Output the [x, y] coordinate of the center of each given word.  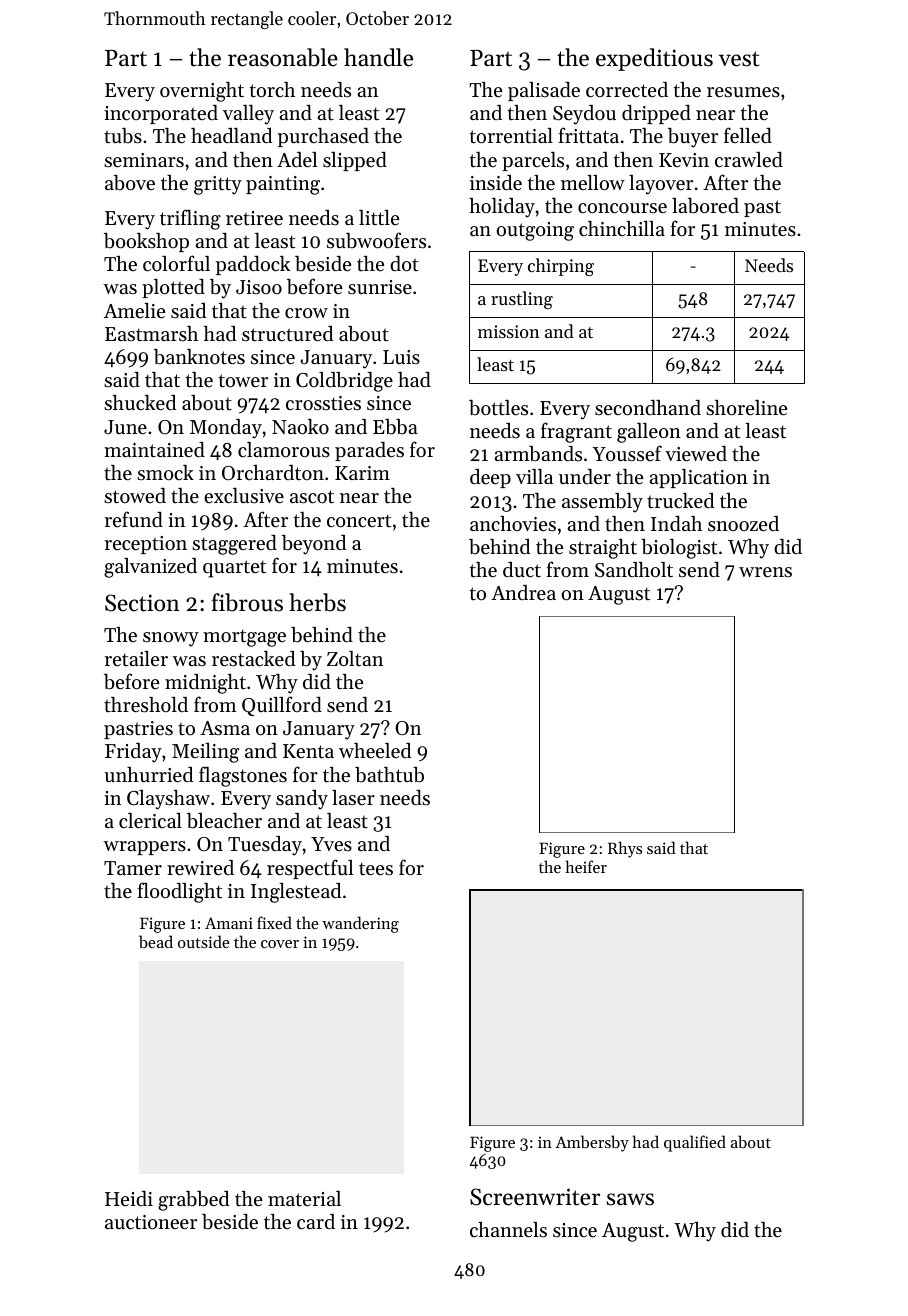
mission [509, 331]
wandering [360, 924]
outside [204, 941]
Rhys [625, 849]
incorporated [161, 114]
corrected [627, 90]
